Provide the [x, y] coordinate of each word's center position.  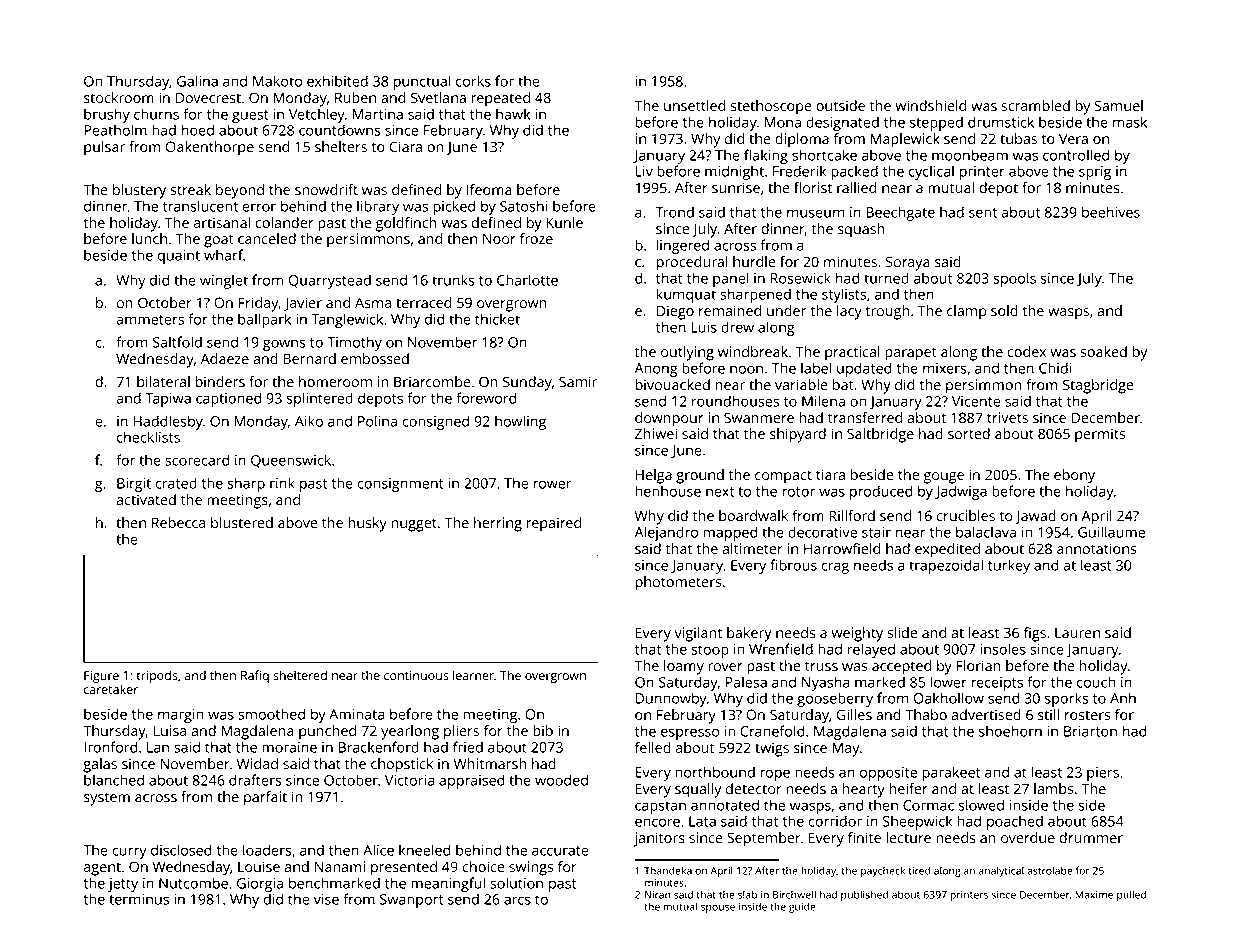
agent [102, 869]
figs [1035, 634]
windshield [931, 105]
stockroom [119, 97]
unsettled [695, 105]
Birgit [134, 485]
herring [498, 524]
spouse [718, 908]
